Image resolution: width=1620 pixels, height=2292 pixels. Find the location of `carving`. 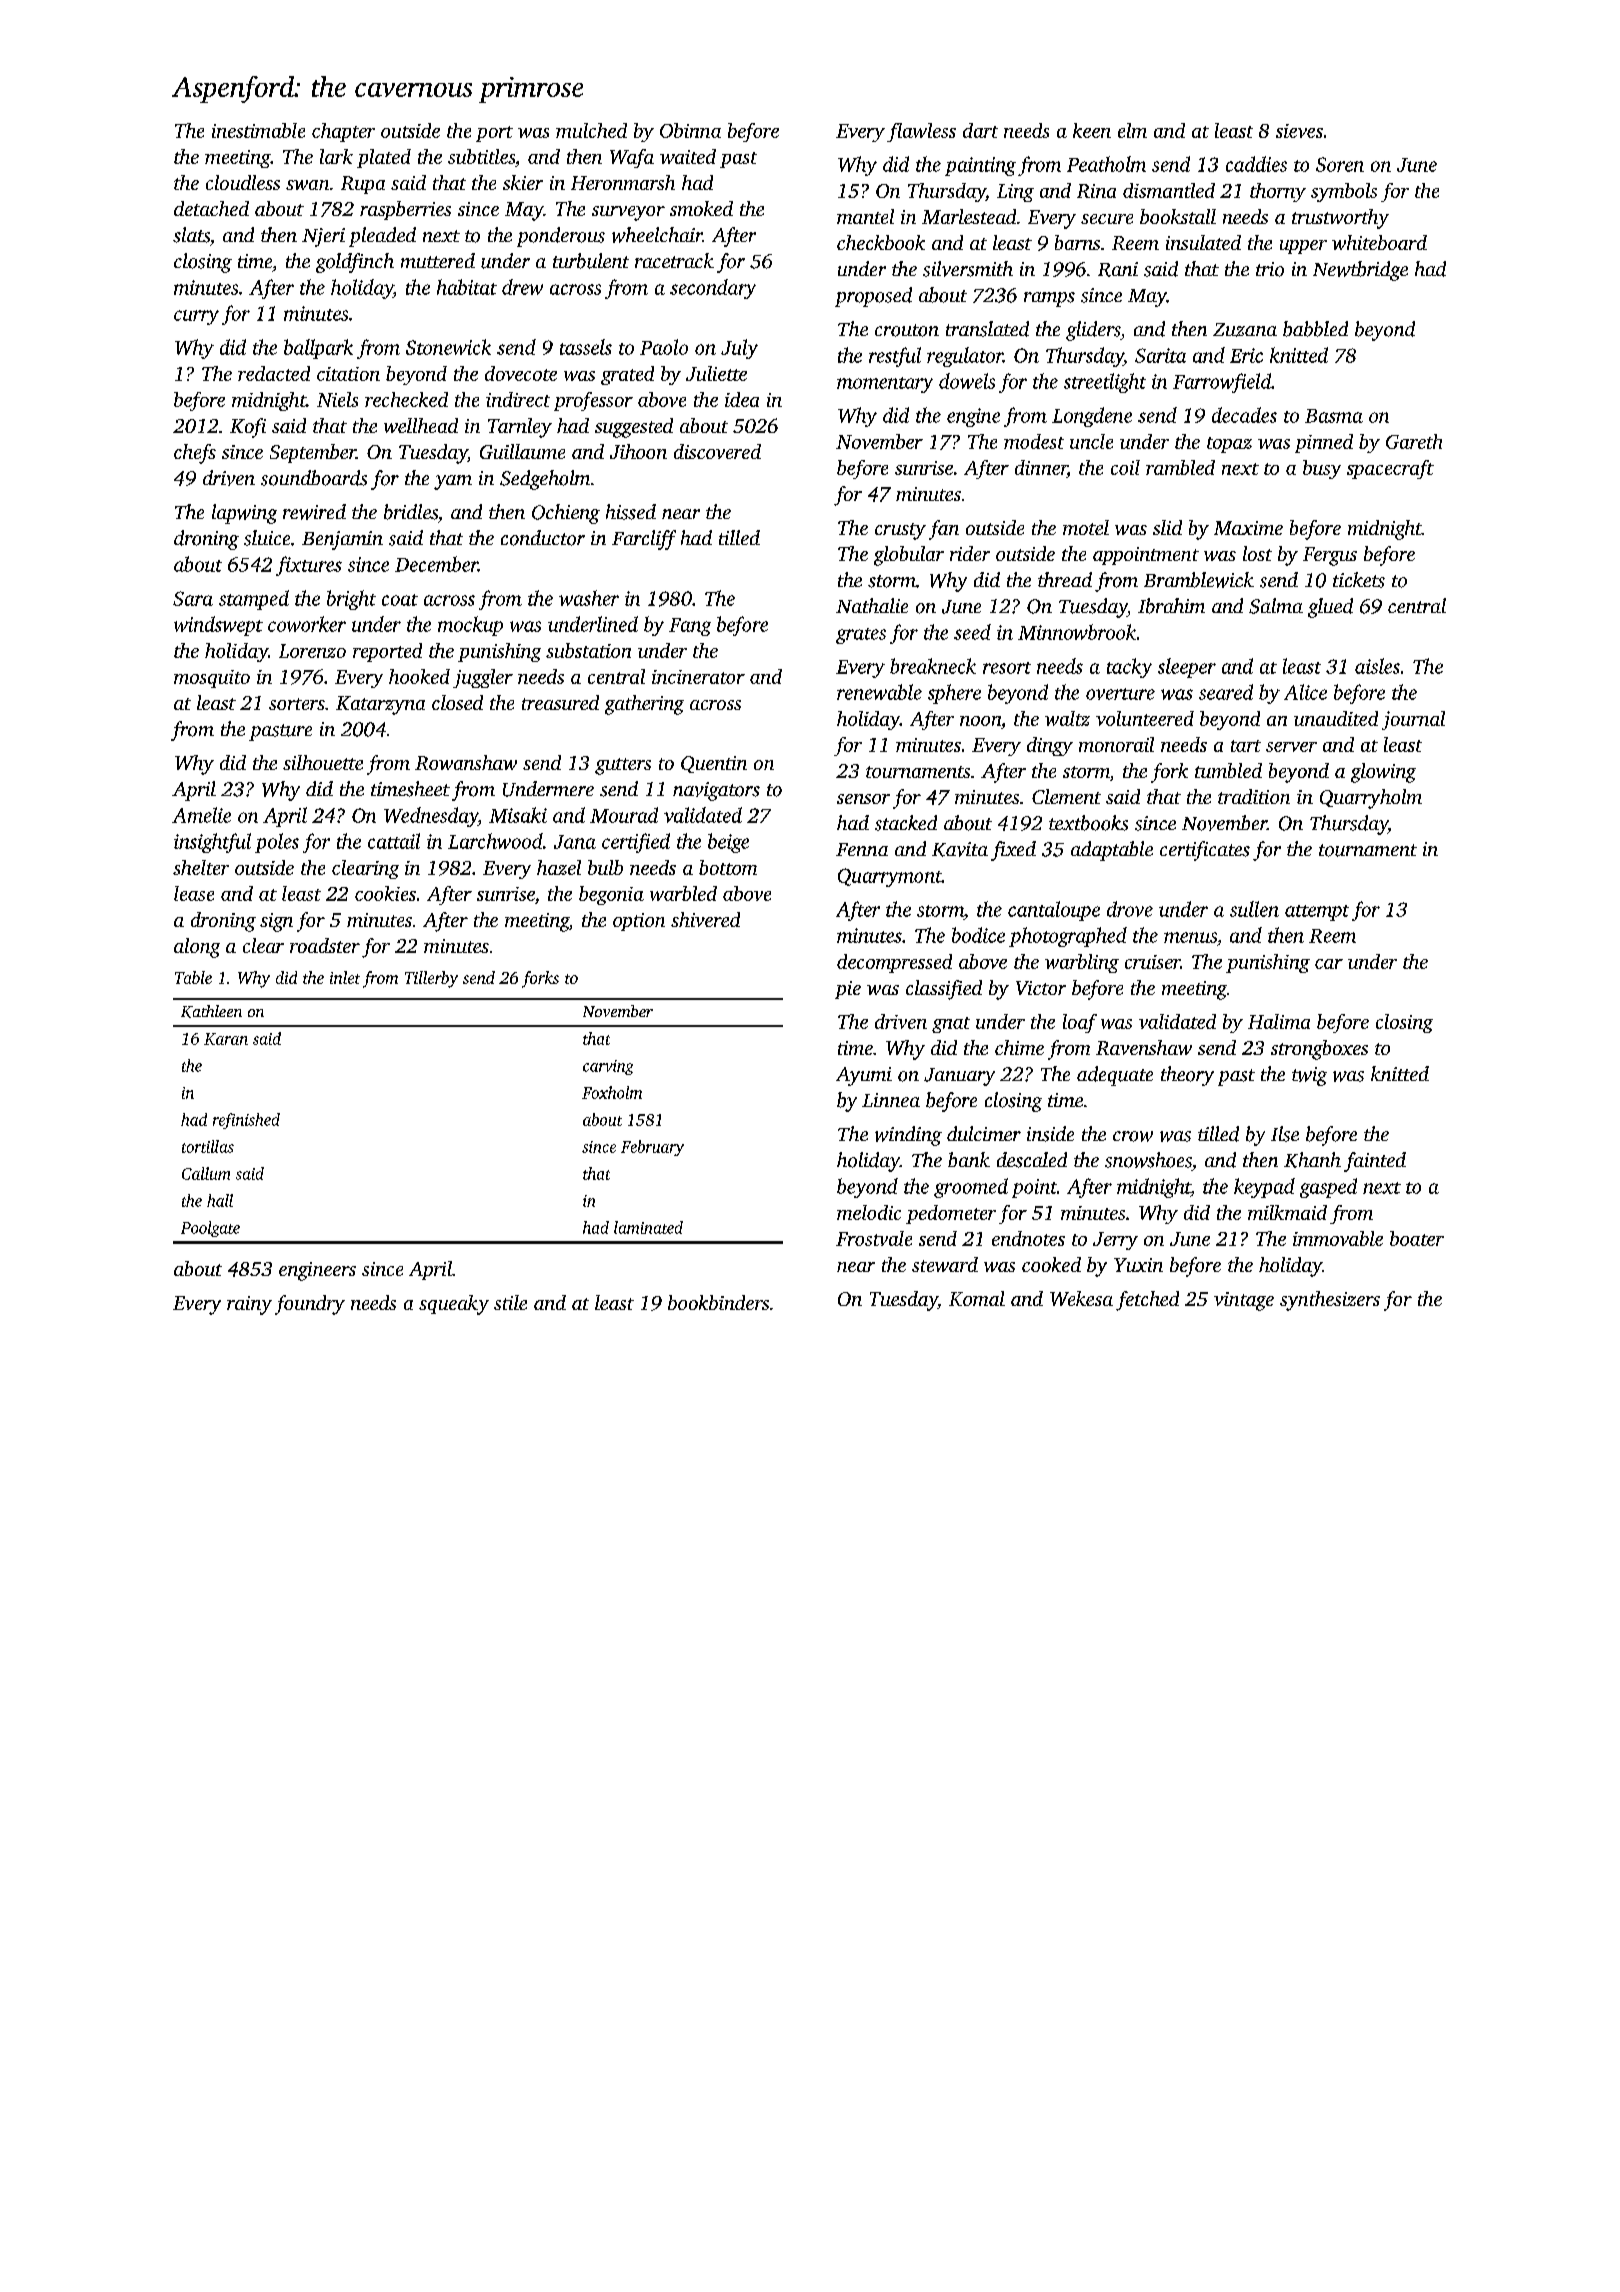

carving is located at coordinates (608, 1067).
